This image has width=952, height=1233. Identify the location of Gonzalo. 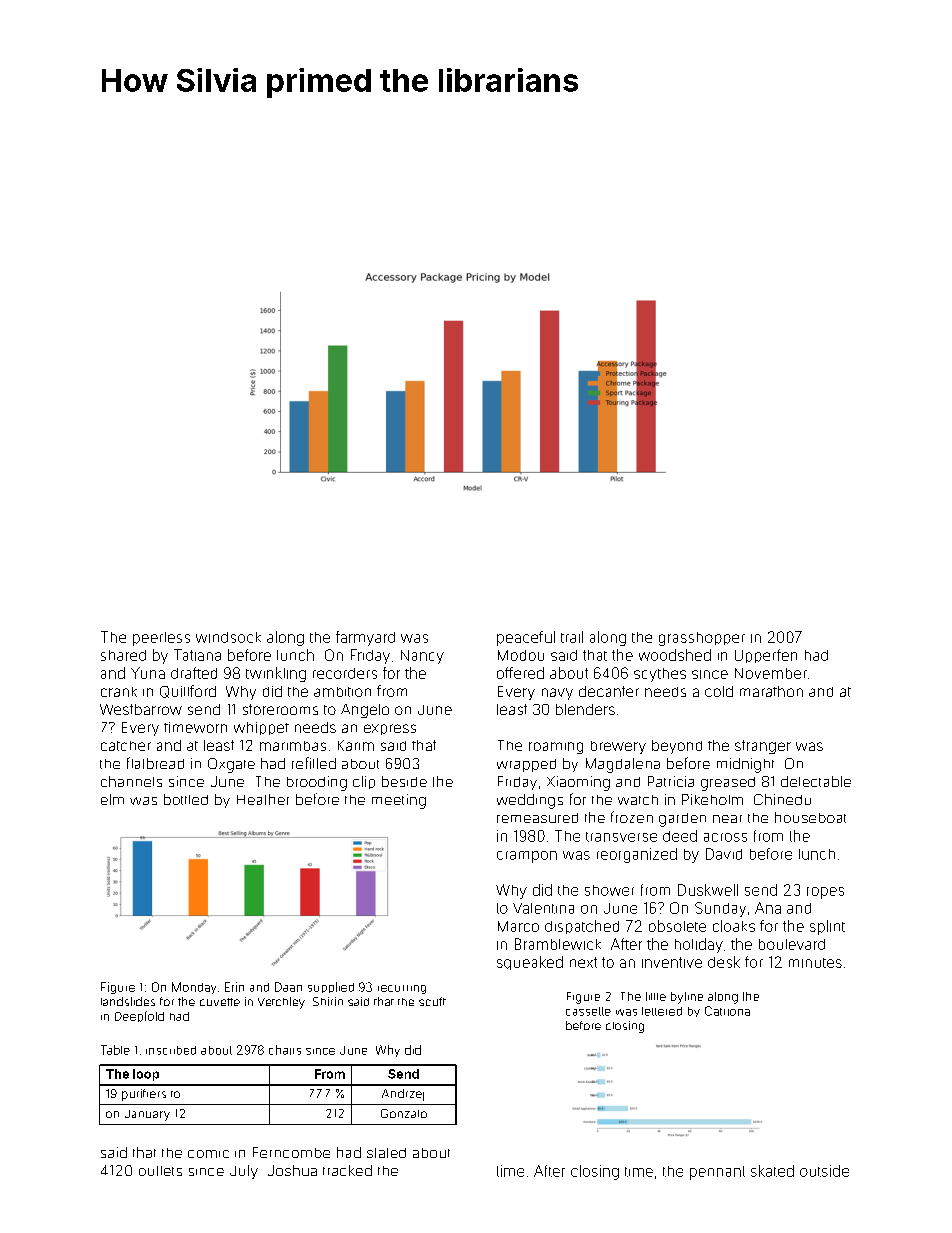
(404, 1113).
